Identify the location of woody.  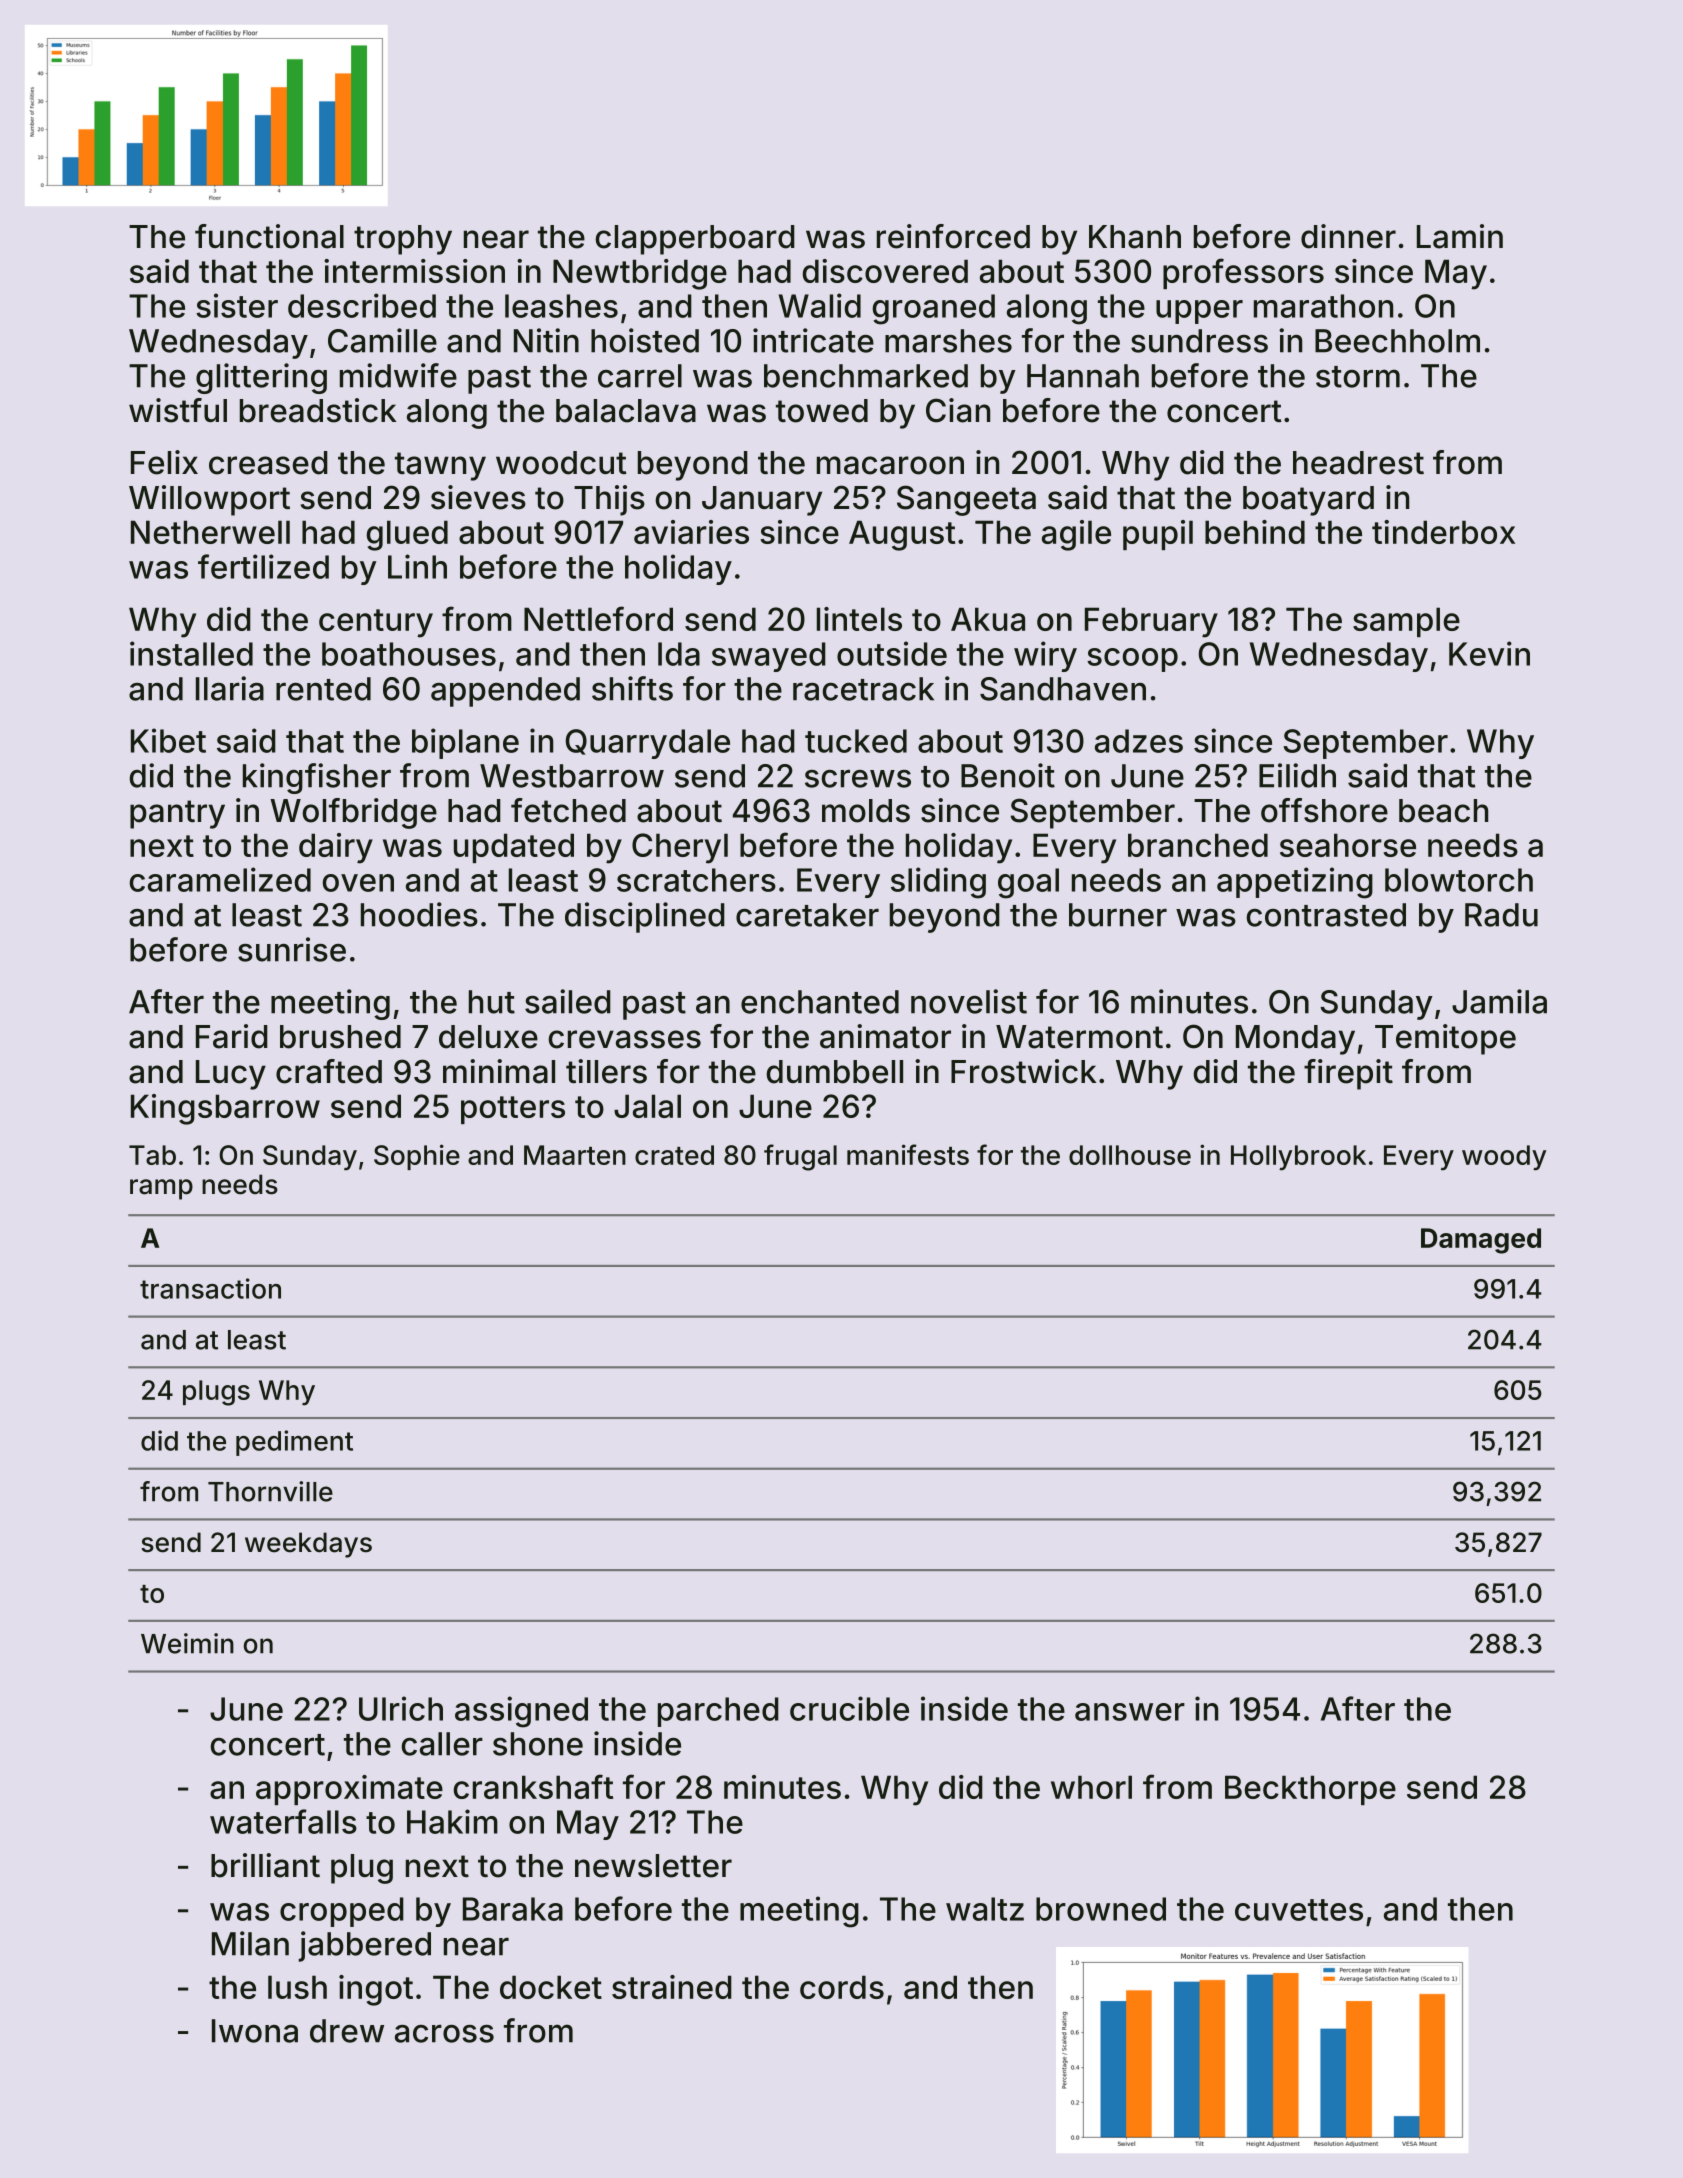
(1504, 1158).
